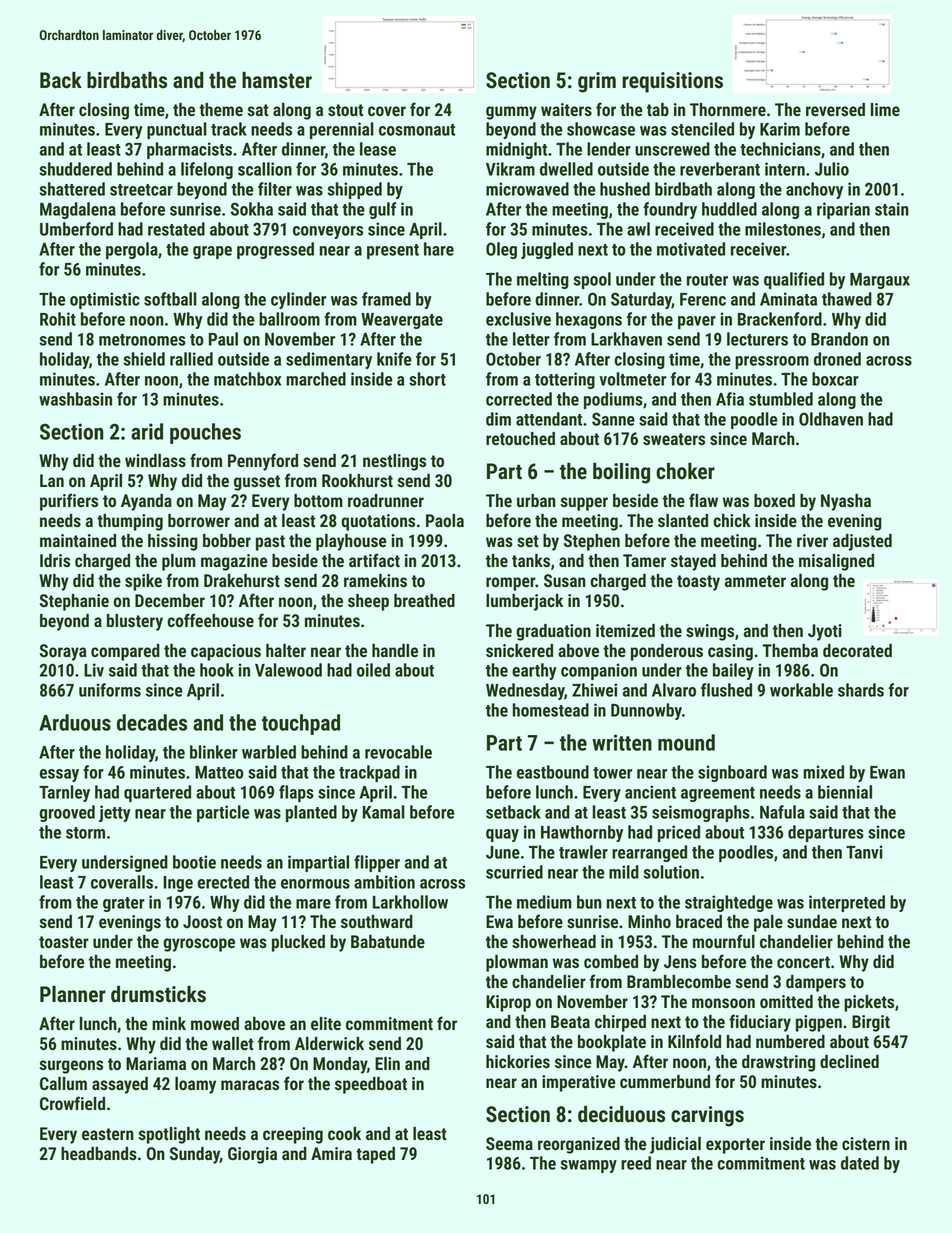  Describe the element at coordinates (427, 379) in the screenshot. I see `short` at that location.
